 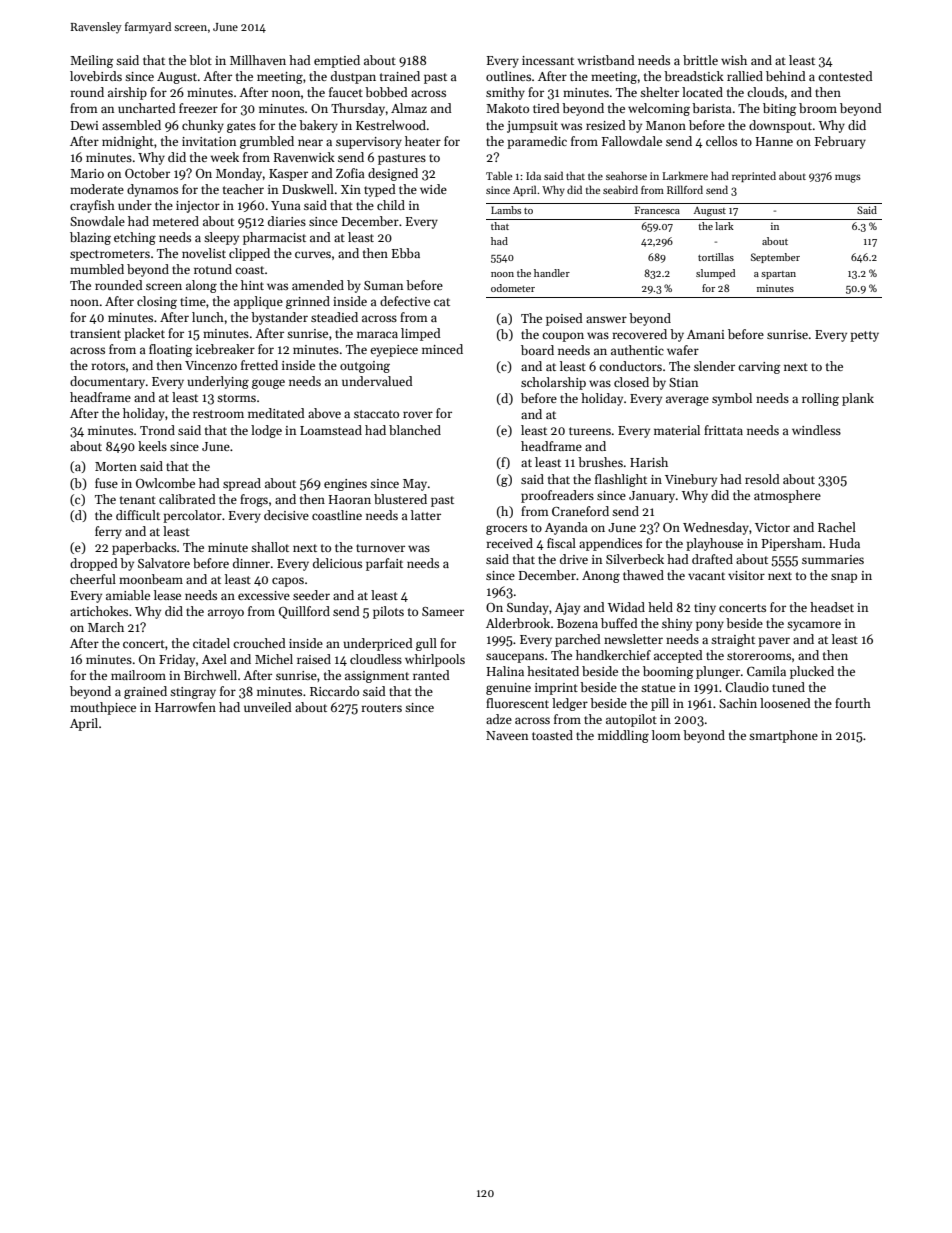 I want to click on assignment, so click(x=377, y=677).
